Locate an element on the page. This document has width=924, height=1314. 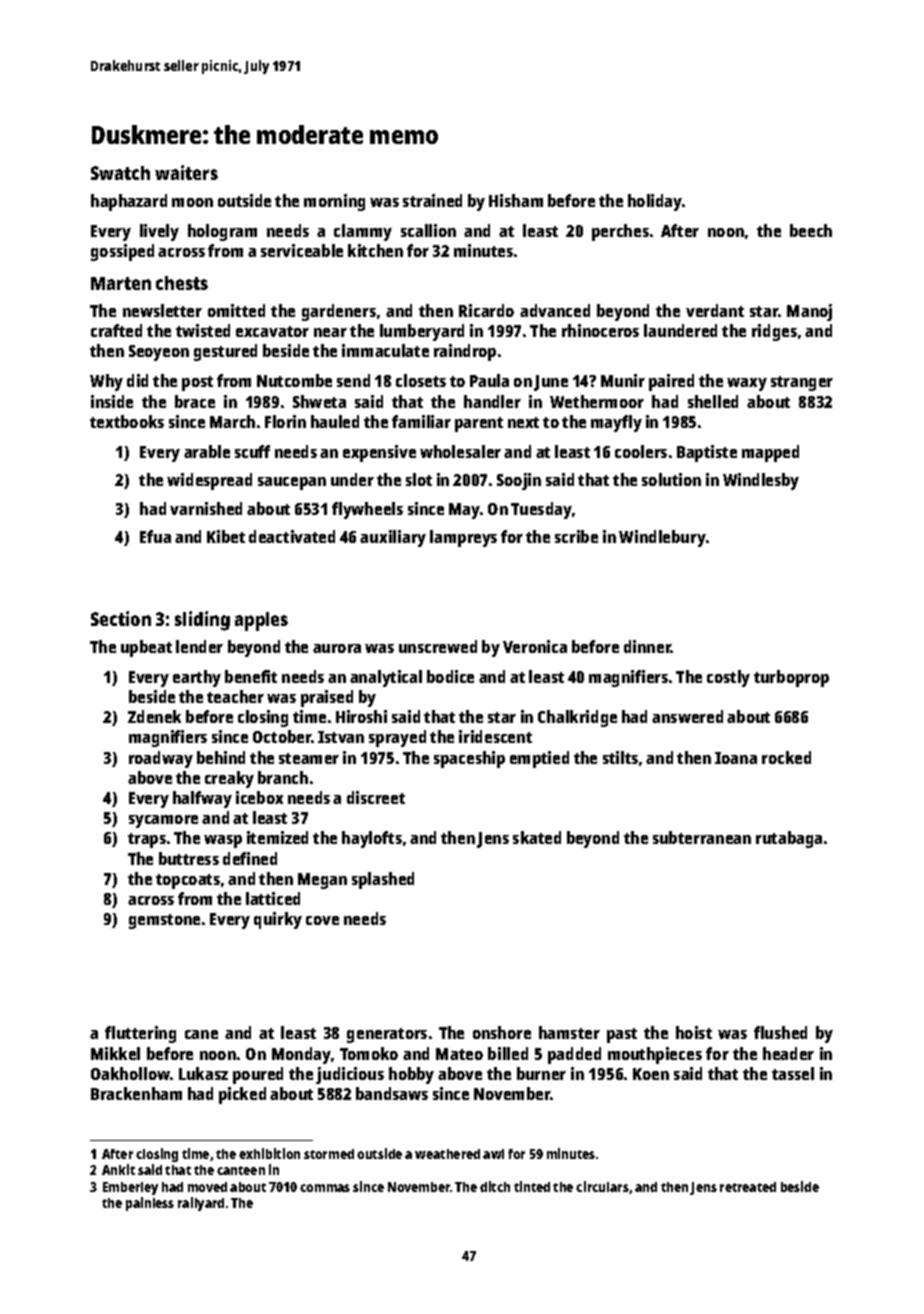
flushed is located at coordinates (780, 1032).
